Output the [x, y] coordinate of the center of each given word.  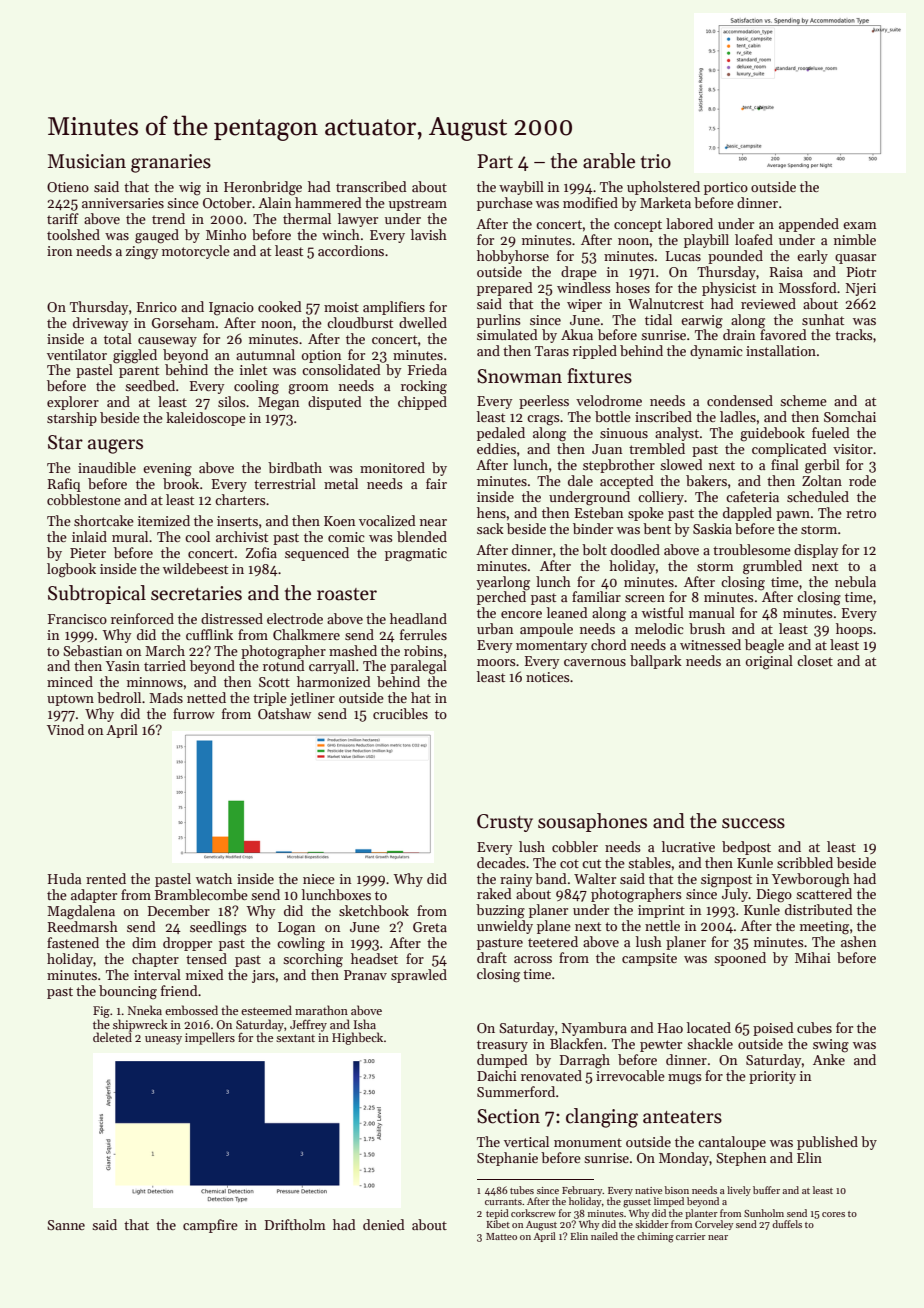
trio [656, 161]
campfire [210, 1226]
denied [384, 1224]
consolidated [341, 369]
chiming [655, 1237]
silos [232, 401]
